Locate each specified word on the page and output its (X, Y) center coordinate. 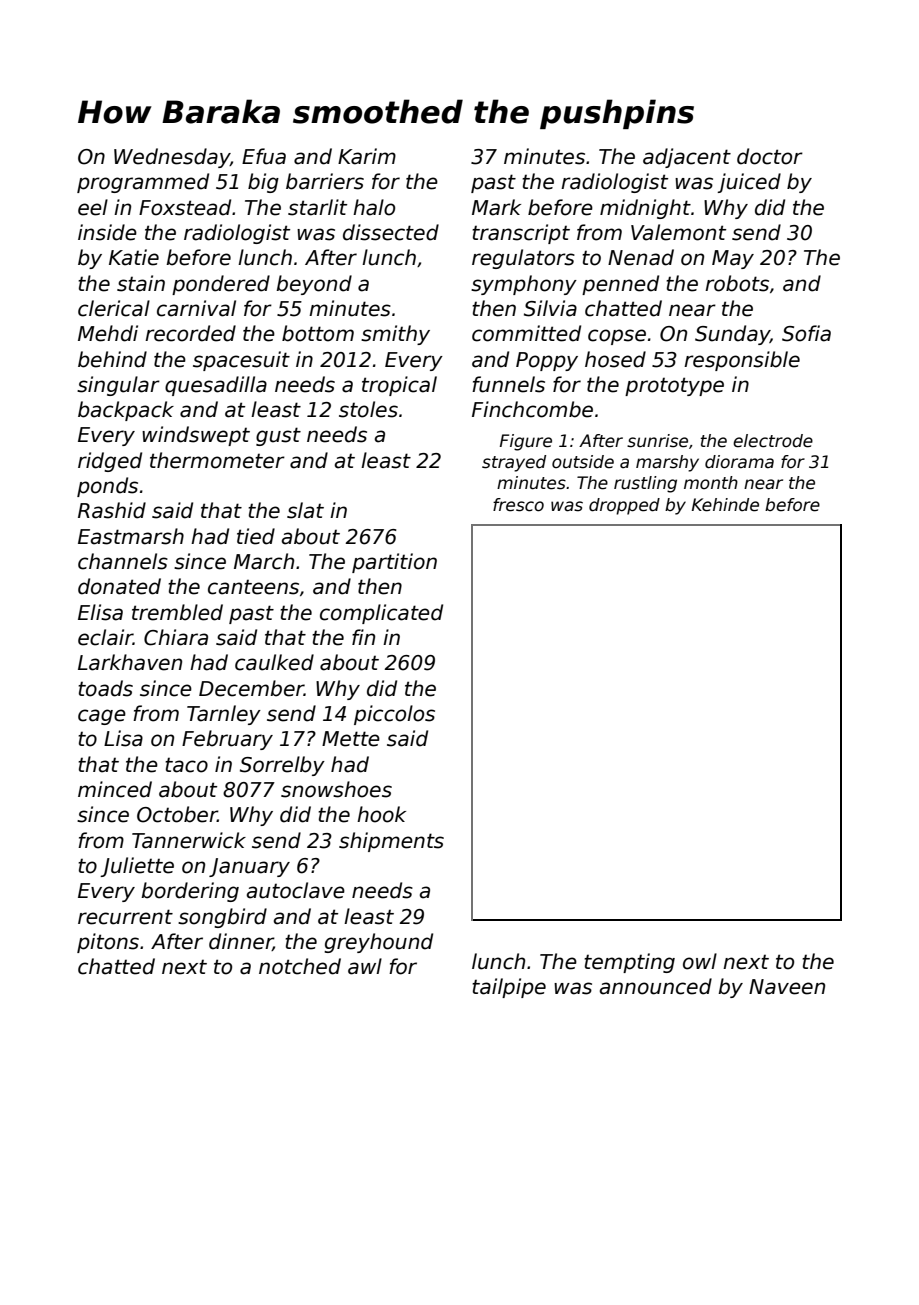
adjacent (687, 158)
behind (112, 359)
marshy (667, 463)
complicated (381, 614)
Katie (134, 257)
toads (105, 688)
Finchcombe (532, 409)
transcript (521, 234)
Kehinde (725, 505)
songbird (222, 918)
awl (365, 966)
